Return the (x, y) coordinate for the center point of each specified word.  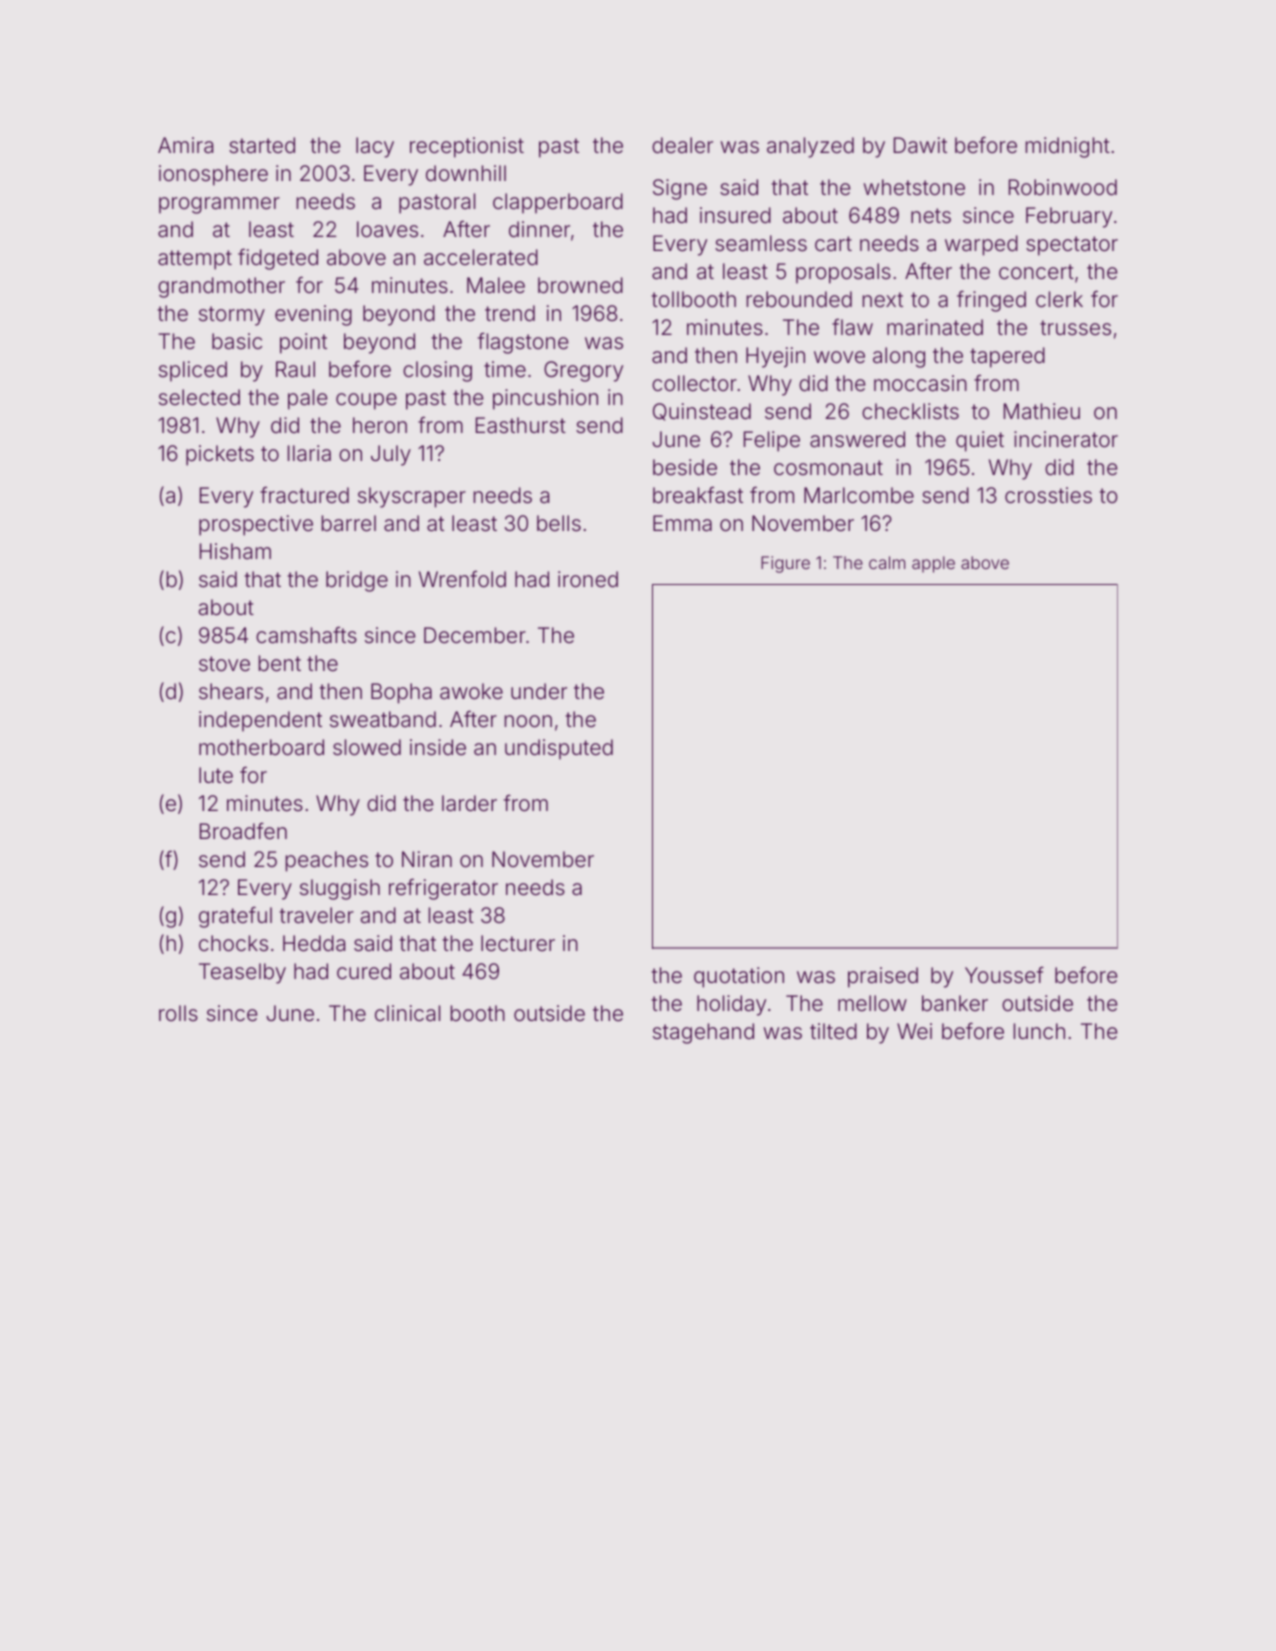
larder (469, 803)
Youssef (1004, 975)
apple (933, 564)
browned (580, 285)
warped (981, 245)
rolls (178, 1013)
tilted (833, 1031)
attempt (195, 260)
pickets (220, 455)
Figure (785, 564)
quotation (739, 977)
